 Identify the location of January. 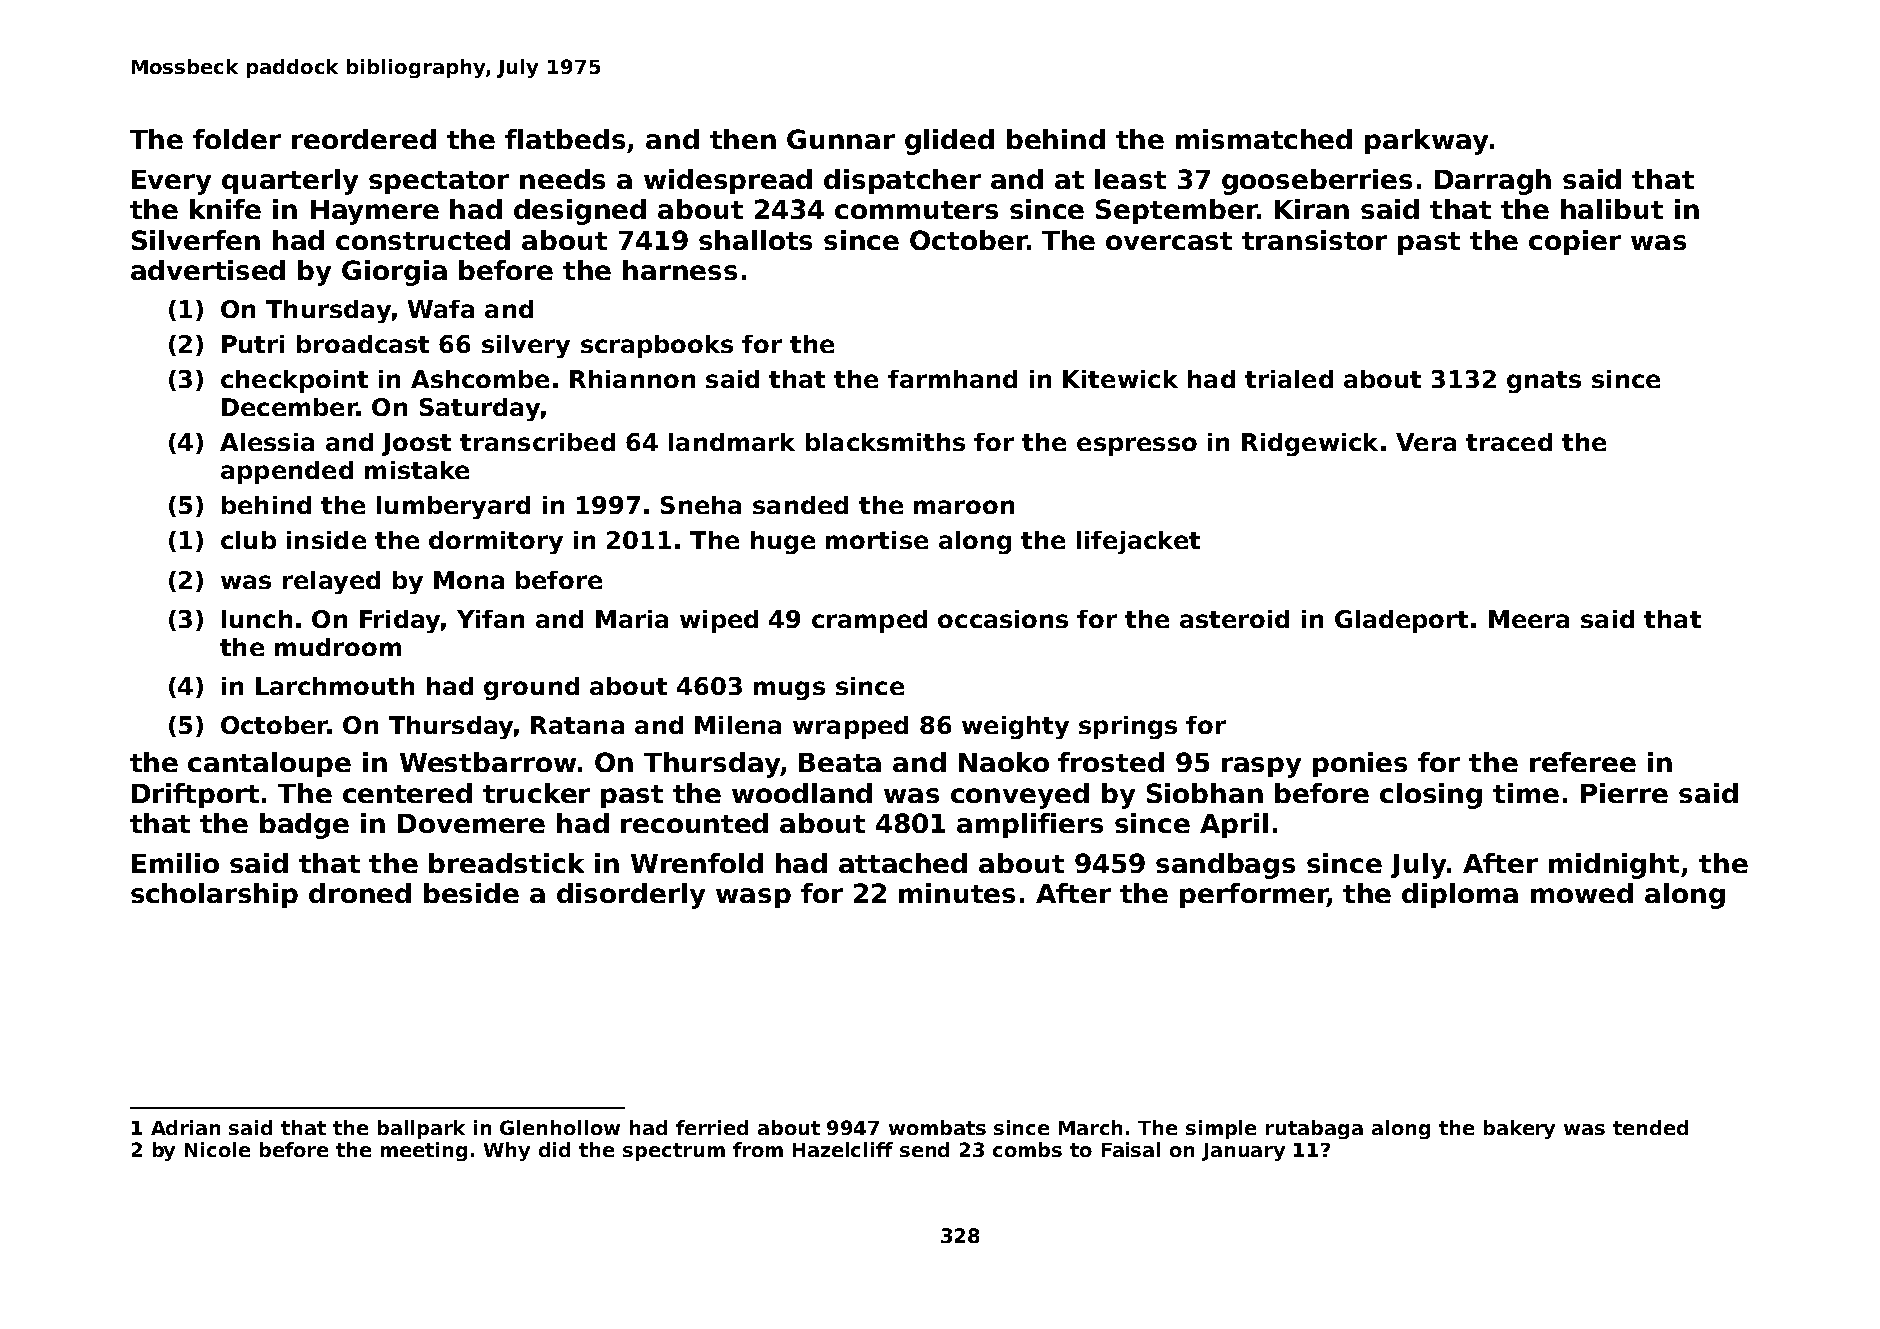
(1243, 1152).
